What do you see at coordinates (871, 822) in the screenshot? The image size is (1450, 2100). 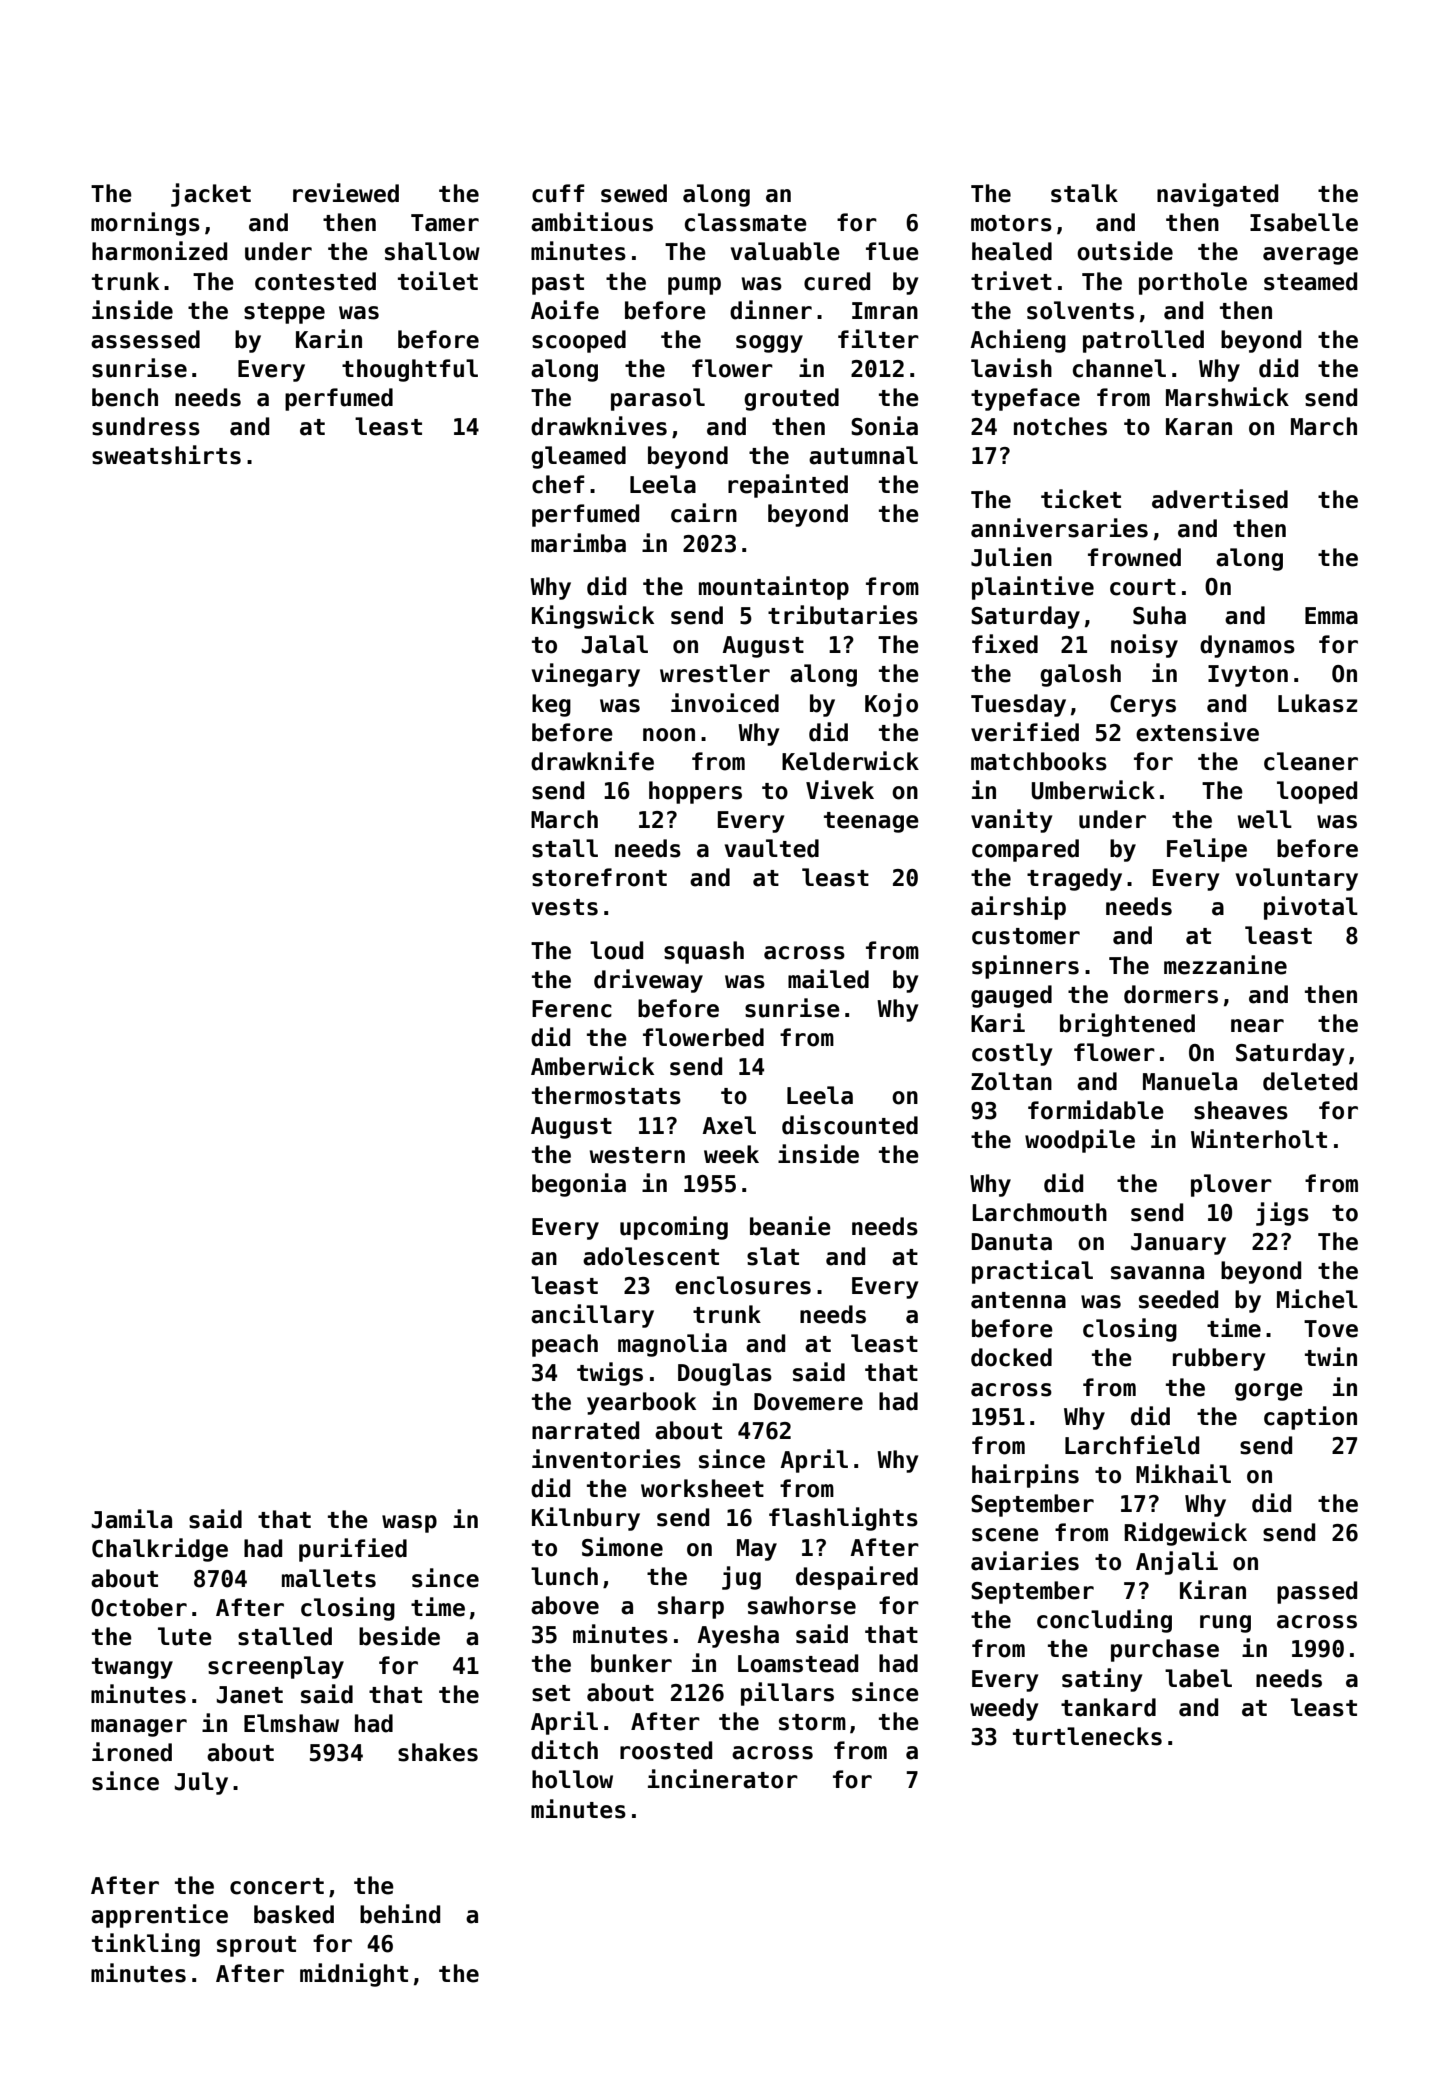 I see `teenage` at bounding box center [871, 822].
